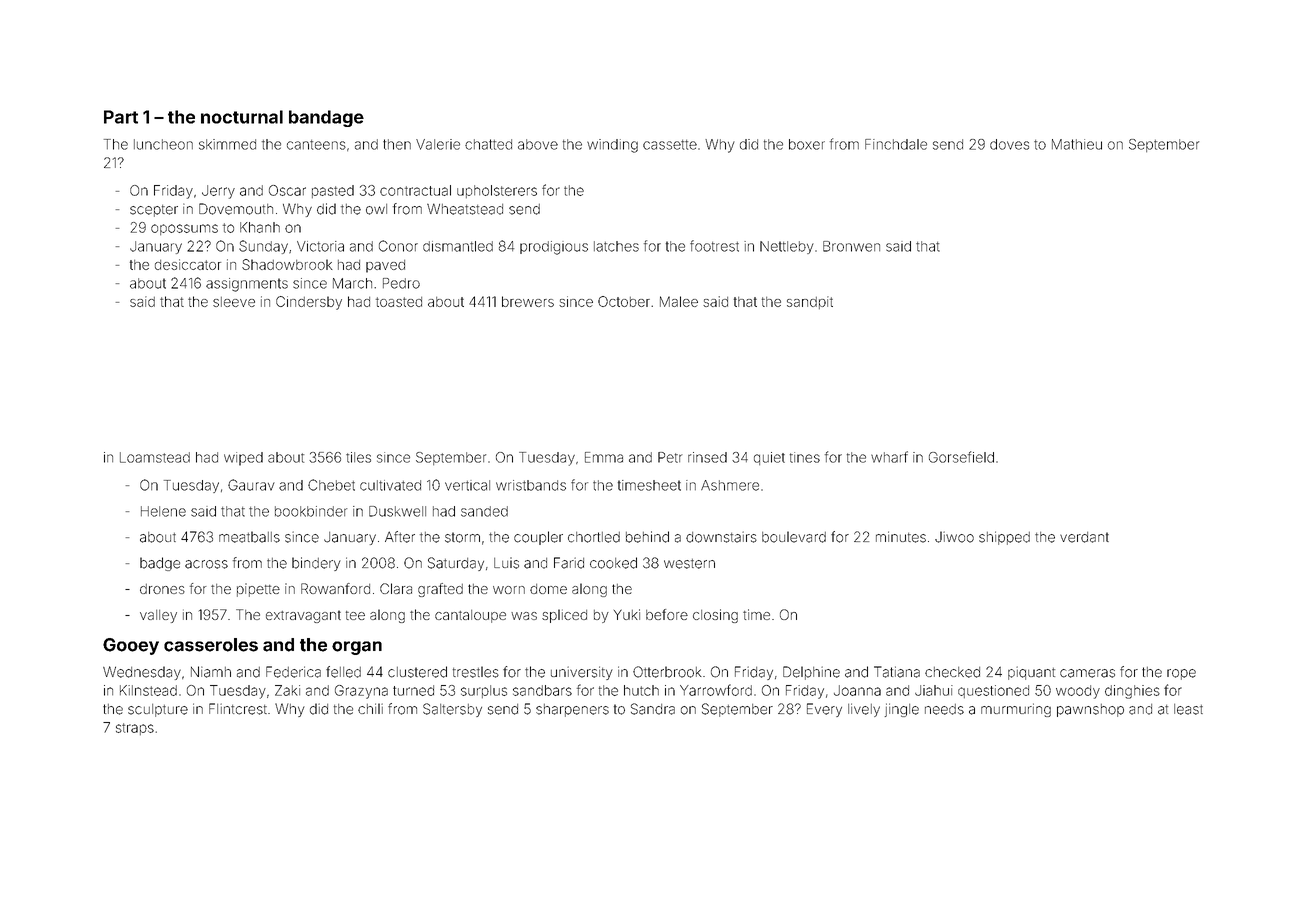 The image size is (1308, 924). What do you see at coordinates (287, 190) in the document?
I see `Oscar` at bounding box center [287, 190].
